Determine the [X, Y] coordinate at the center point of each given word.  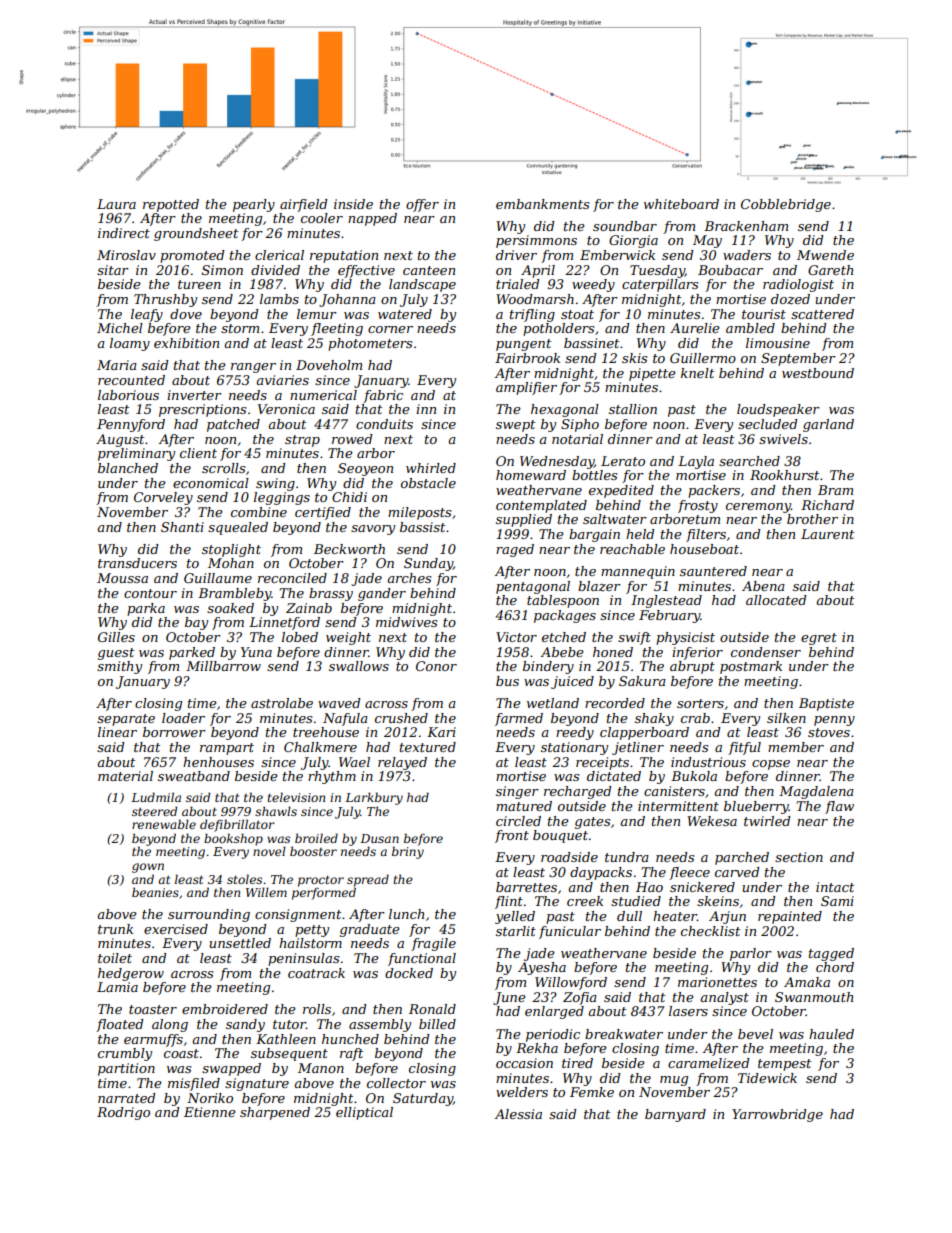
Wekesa [712, 821]
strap [302, 441]
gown [148, 868]
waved [339, 703]
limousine [778, 343]
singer [517, 792]
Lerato [623, 461]
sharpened [275, 1113]
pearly [254, 205]
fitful [744, 748]
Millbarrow [223, 666]
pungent [523, 345]
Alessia [518, 1114]
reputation [344, 256]
